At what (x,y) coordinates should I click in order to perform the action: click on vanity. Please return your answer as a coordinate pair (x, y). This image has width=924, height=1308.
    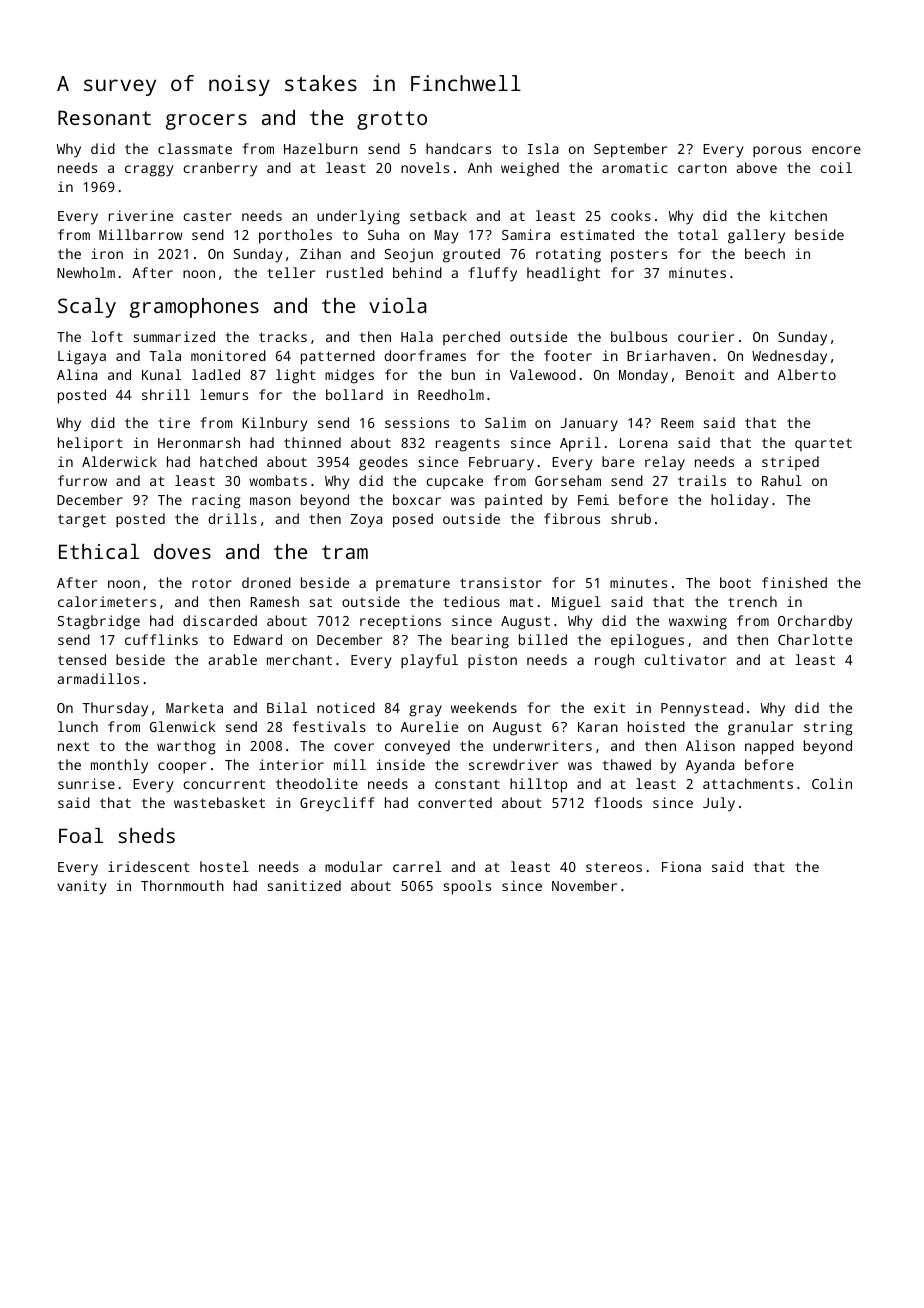
    Looking at the image, I should click on (81, 887).
